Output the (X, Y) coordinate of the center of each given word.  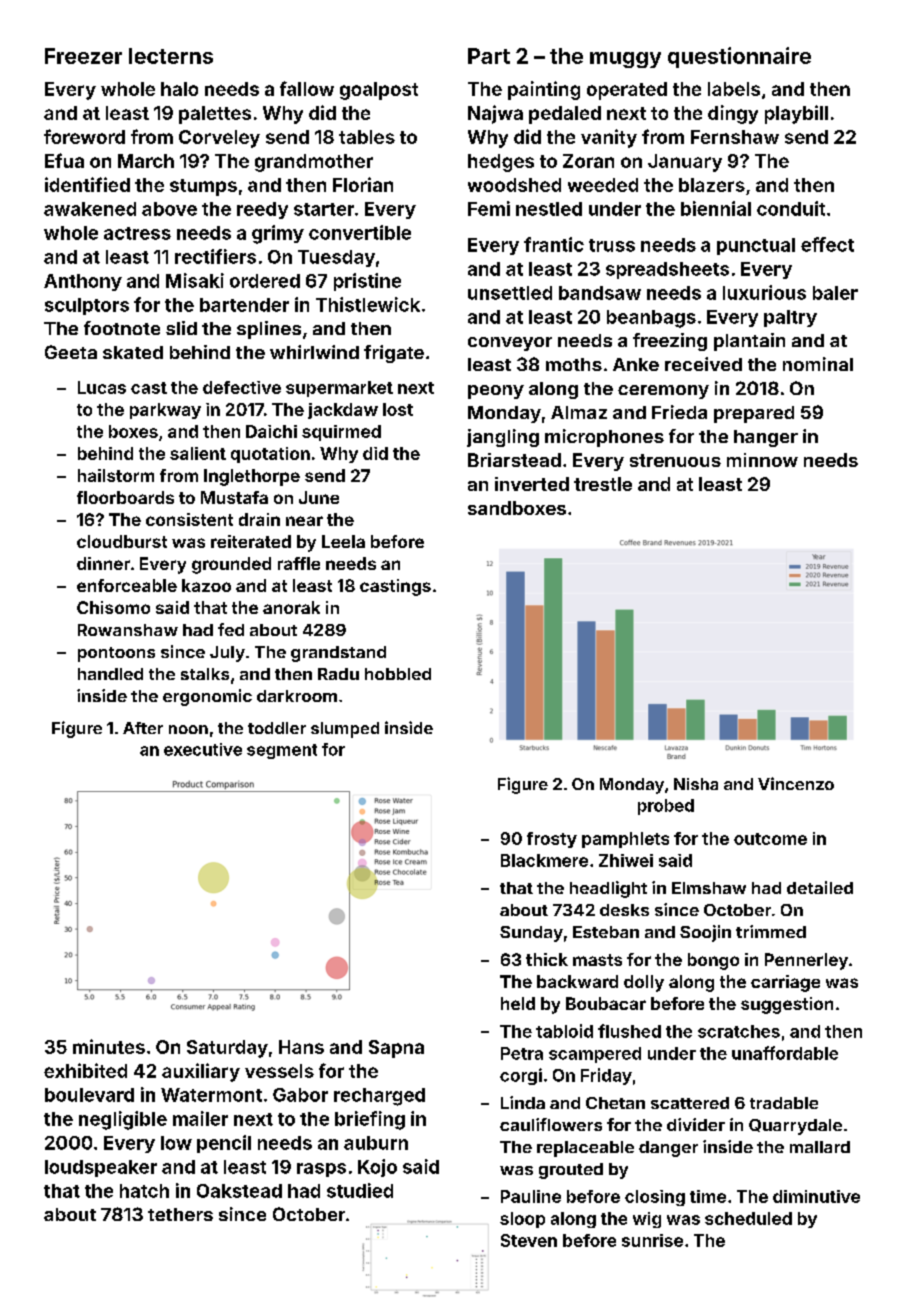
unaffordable (785, 1053)
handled (110, 674)
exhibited (85, 1070)
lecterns (171, 56)
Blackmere (544, 860)
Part (489, 56)
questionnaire (739, 57)
